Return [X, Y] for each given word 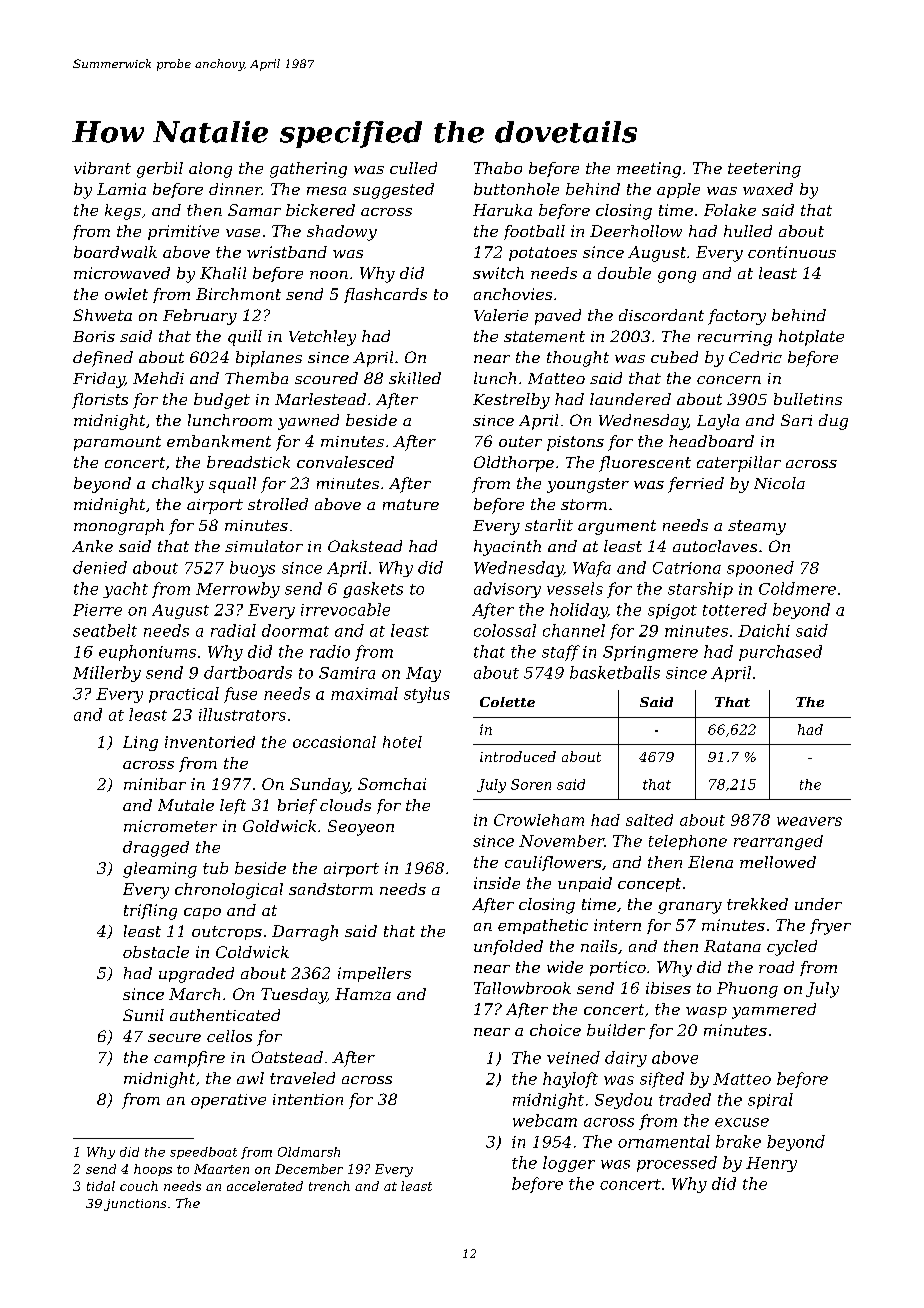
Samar [254, 210]
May [423, 674]
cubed [674, 357]
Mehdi [158, 378]
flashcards [385, 295]
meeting [649, 170]
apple [678, 190]
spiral [770, 1101]
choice [555, 1030]
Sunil [143, 1015]
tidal [101, 1186]
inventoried [210, 742]
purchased [780, 653]
